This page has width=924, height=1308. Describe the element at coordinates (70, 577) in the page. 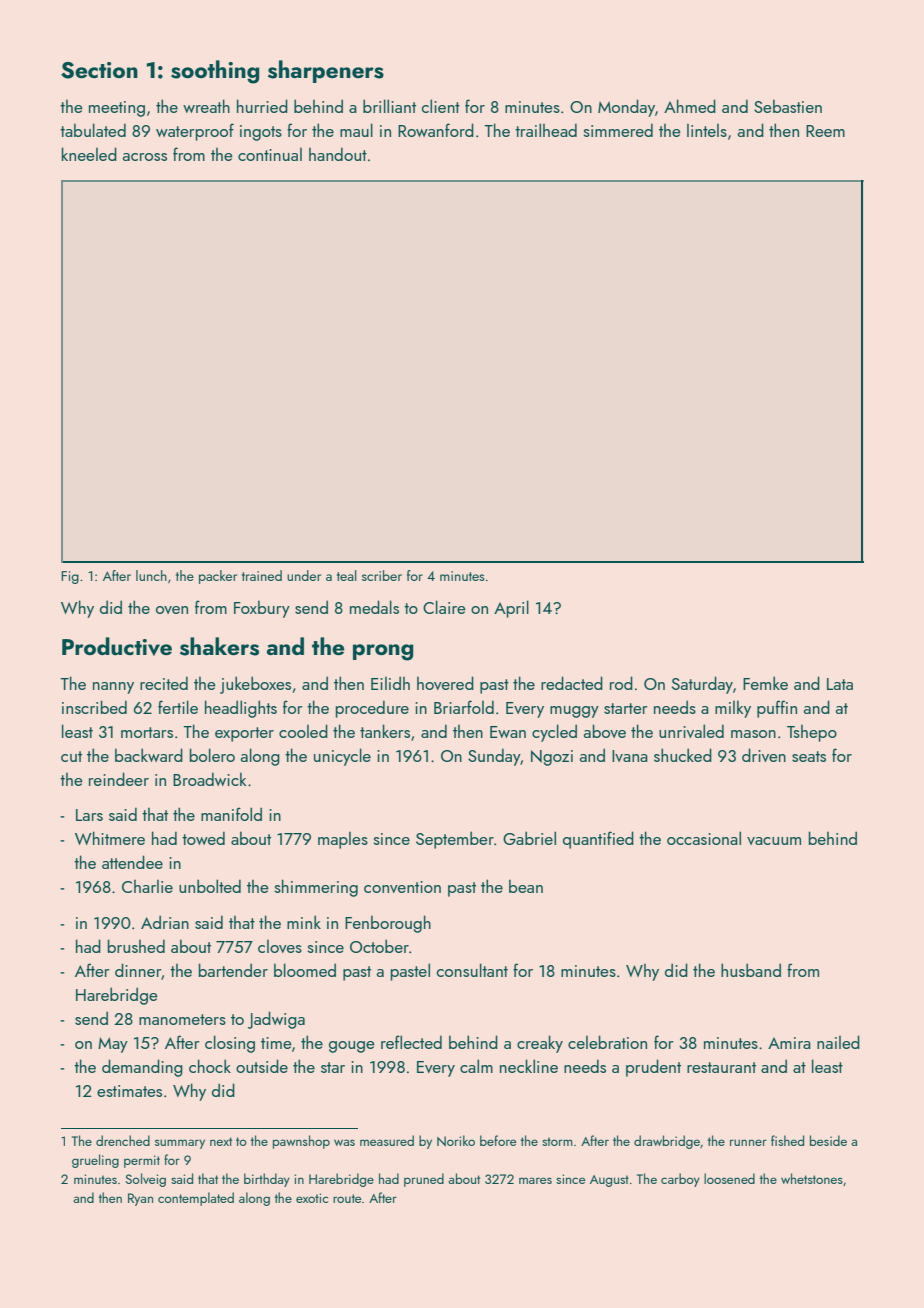

I see `Fig` at that location.
